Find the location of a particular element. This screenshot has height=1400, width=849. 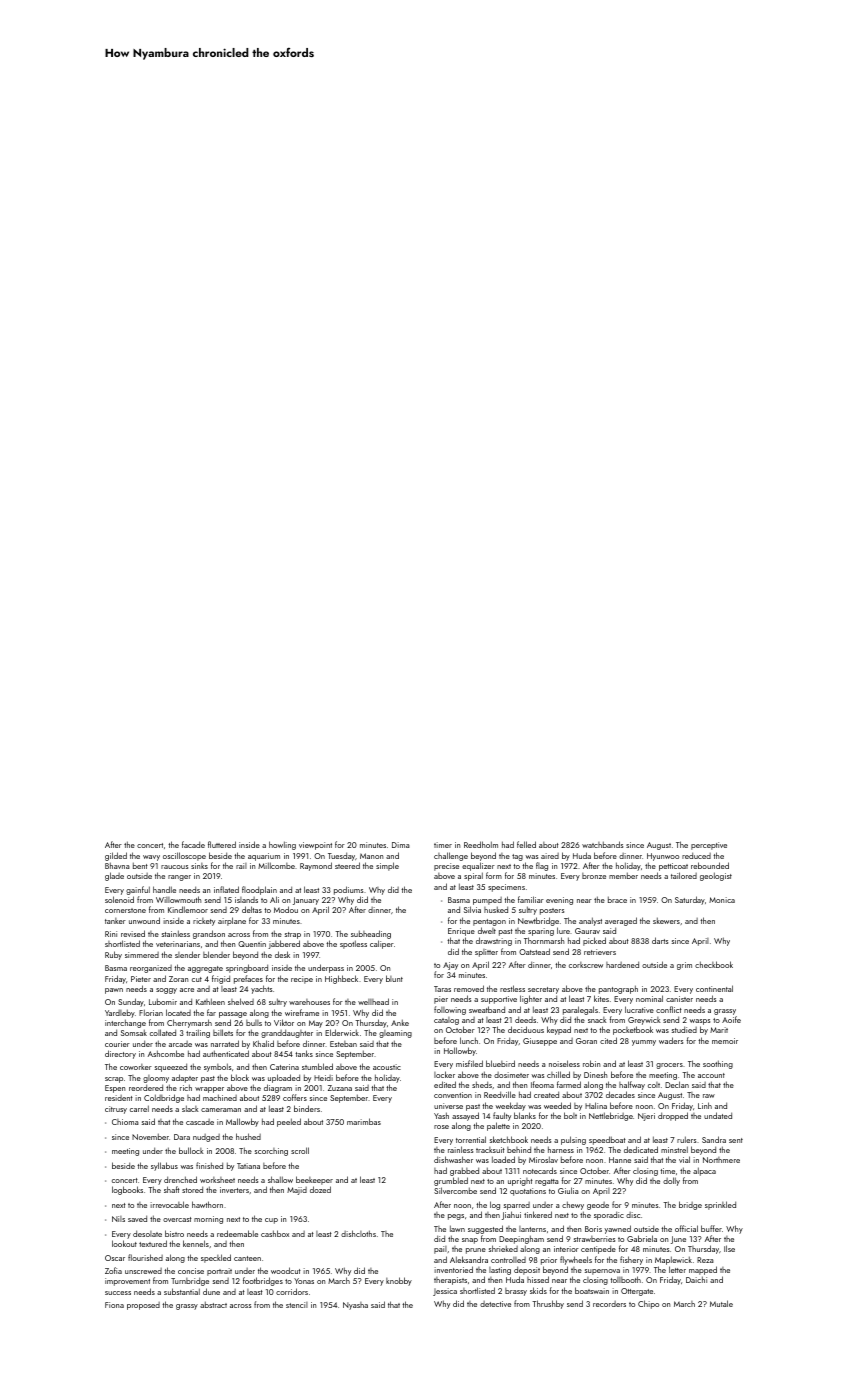

Reedholm is located at coordinates (481, 844).
